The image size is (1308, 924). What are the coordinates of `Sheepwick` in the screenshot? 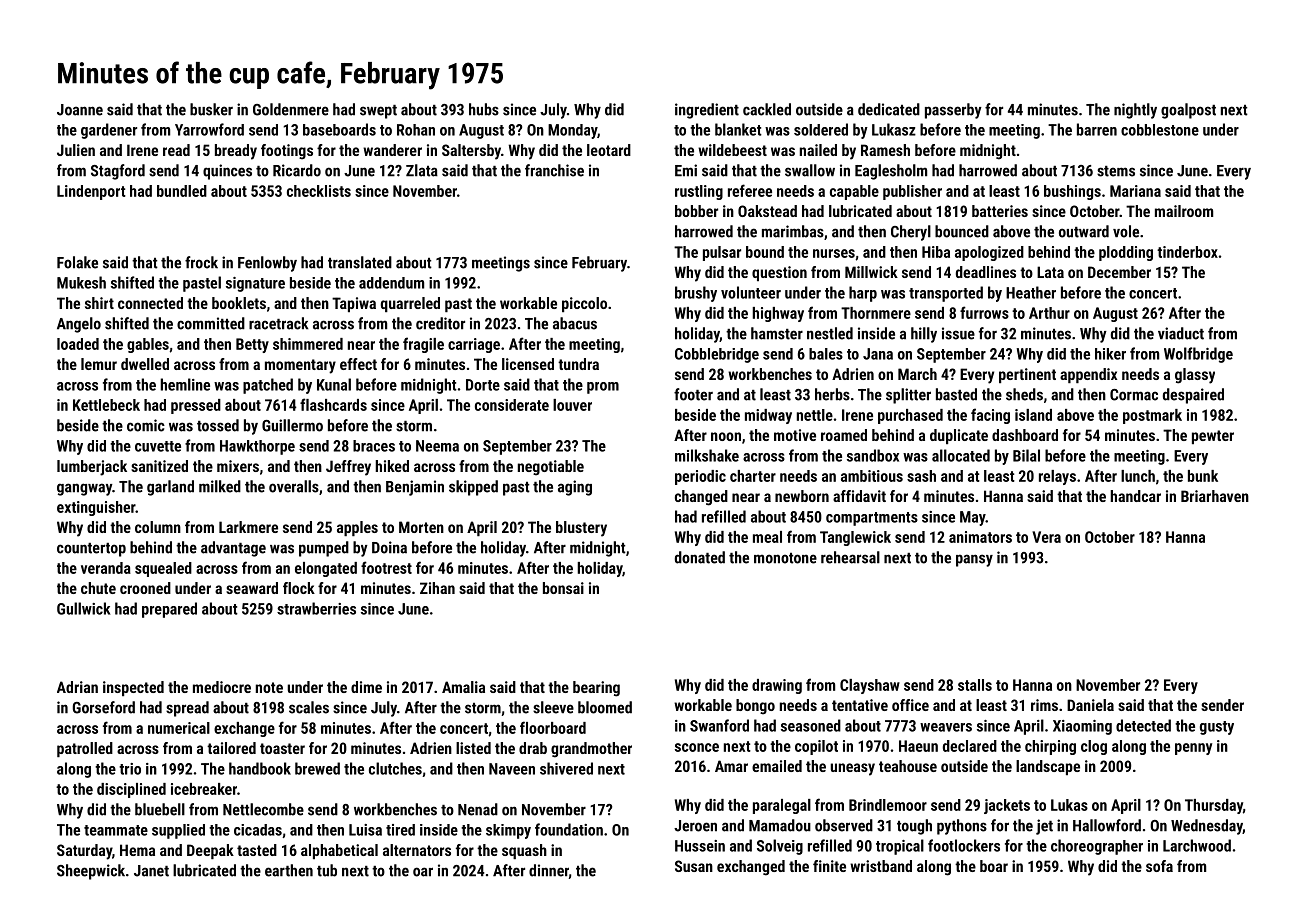 It's located at (91, 872).
